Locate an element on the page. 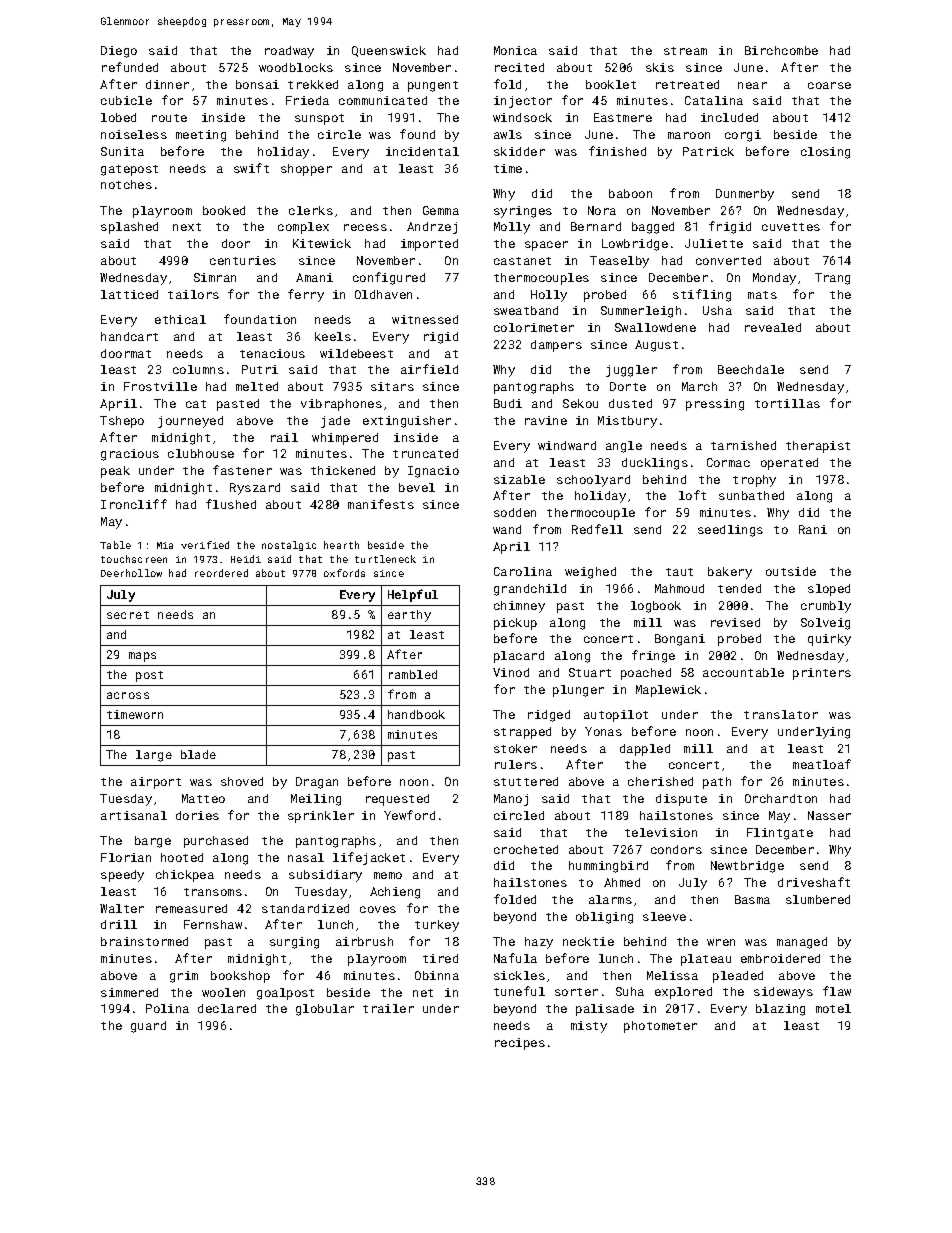 This page has height=1233, width=952. trekked is located at coordinates (313, 84).
